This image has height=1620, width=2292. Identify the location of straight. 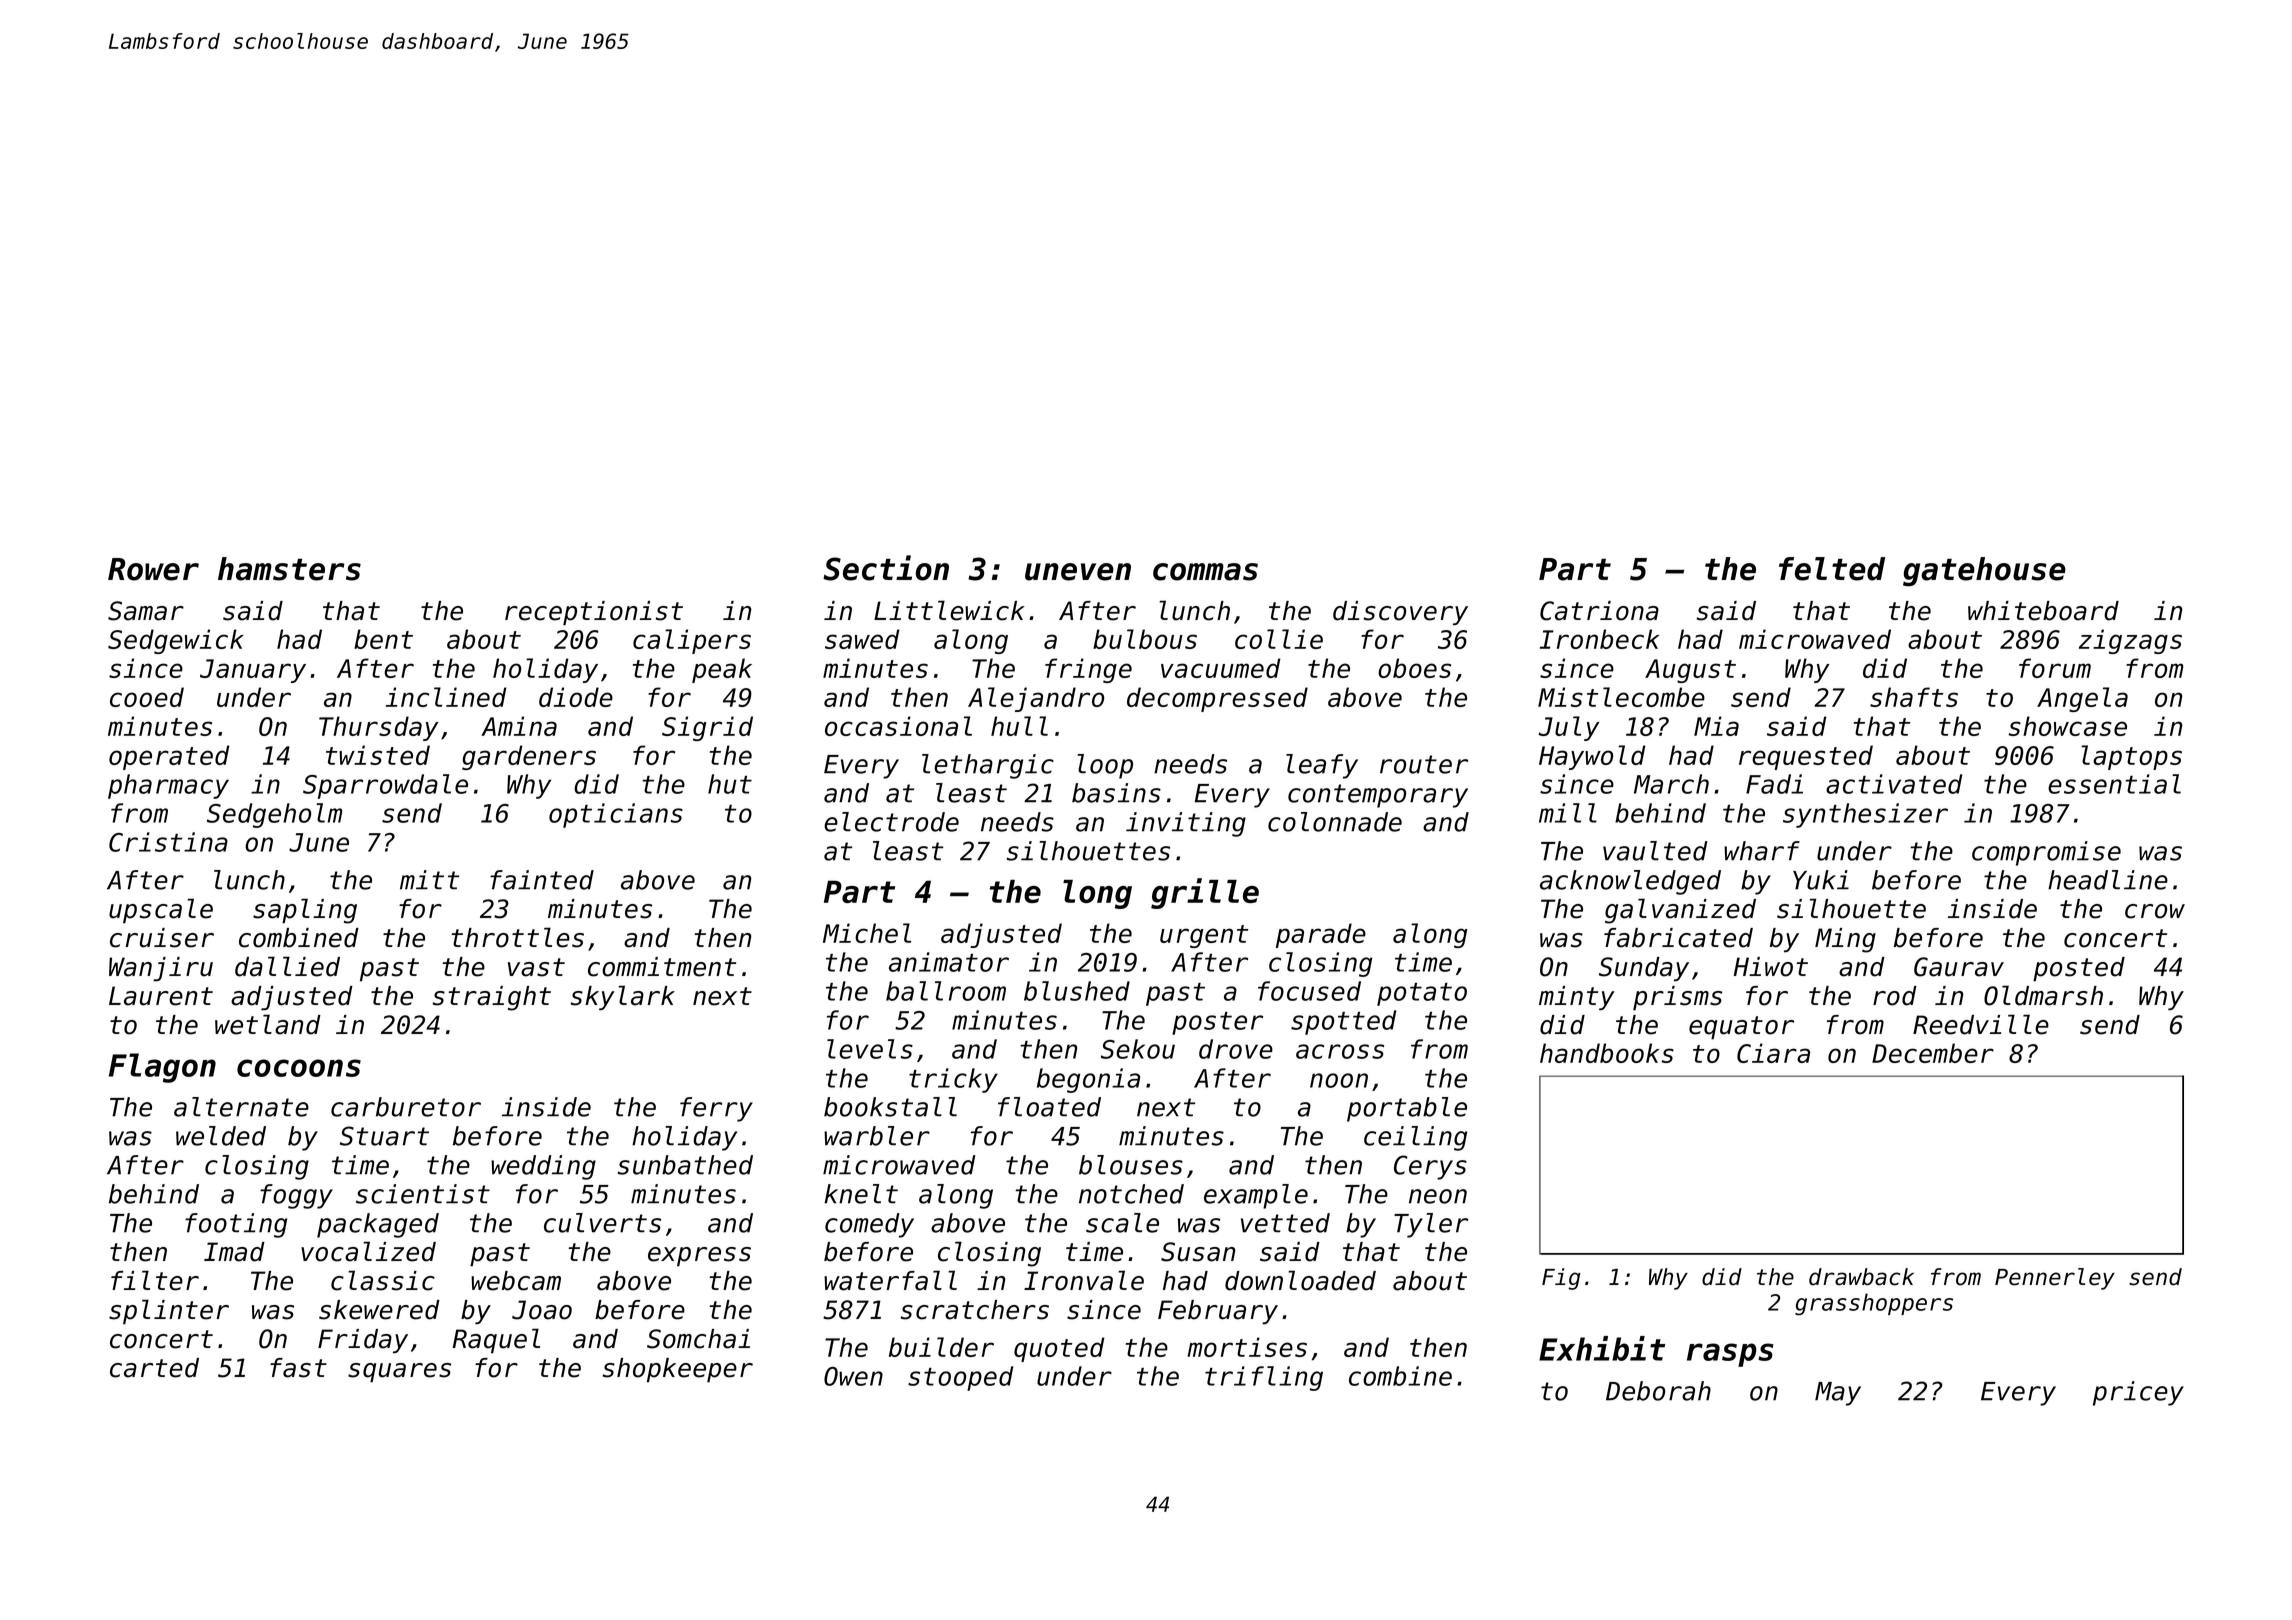
(492, 998).
